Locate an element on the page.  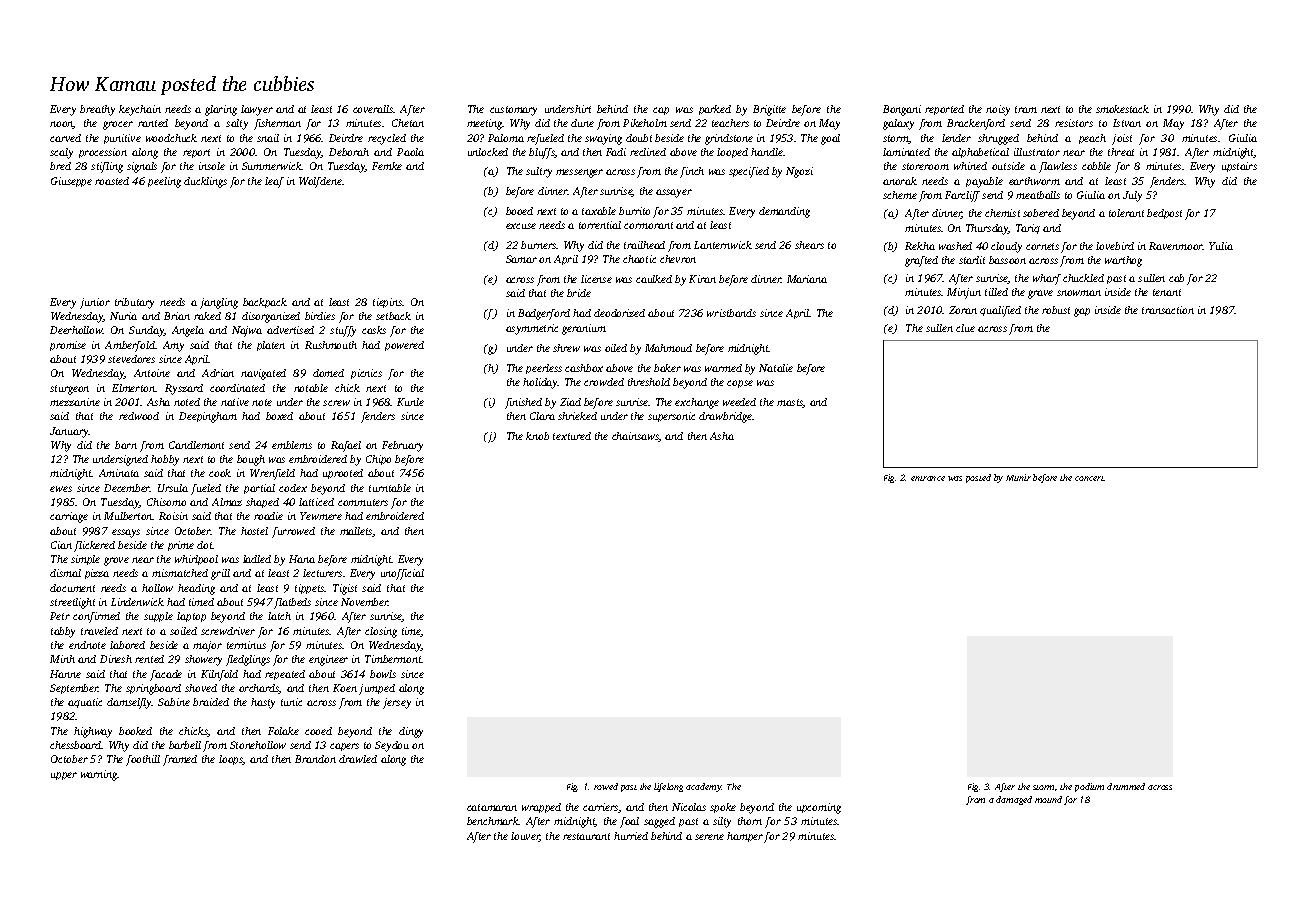
Fadi is located at coordinates (616, 152).
